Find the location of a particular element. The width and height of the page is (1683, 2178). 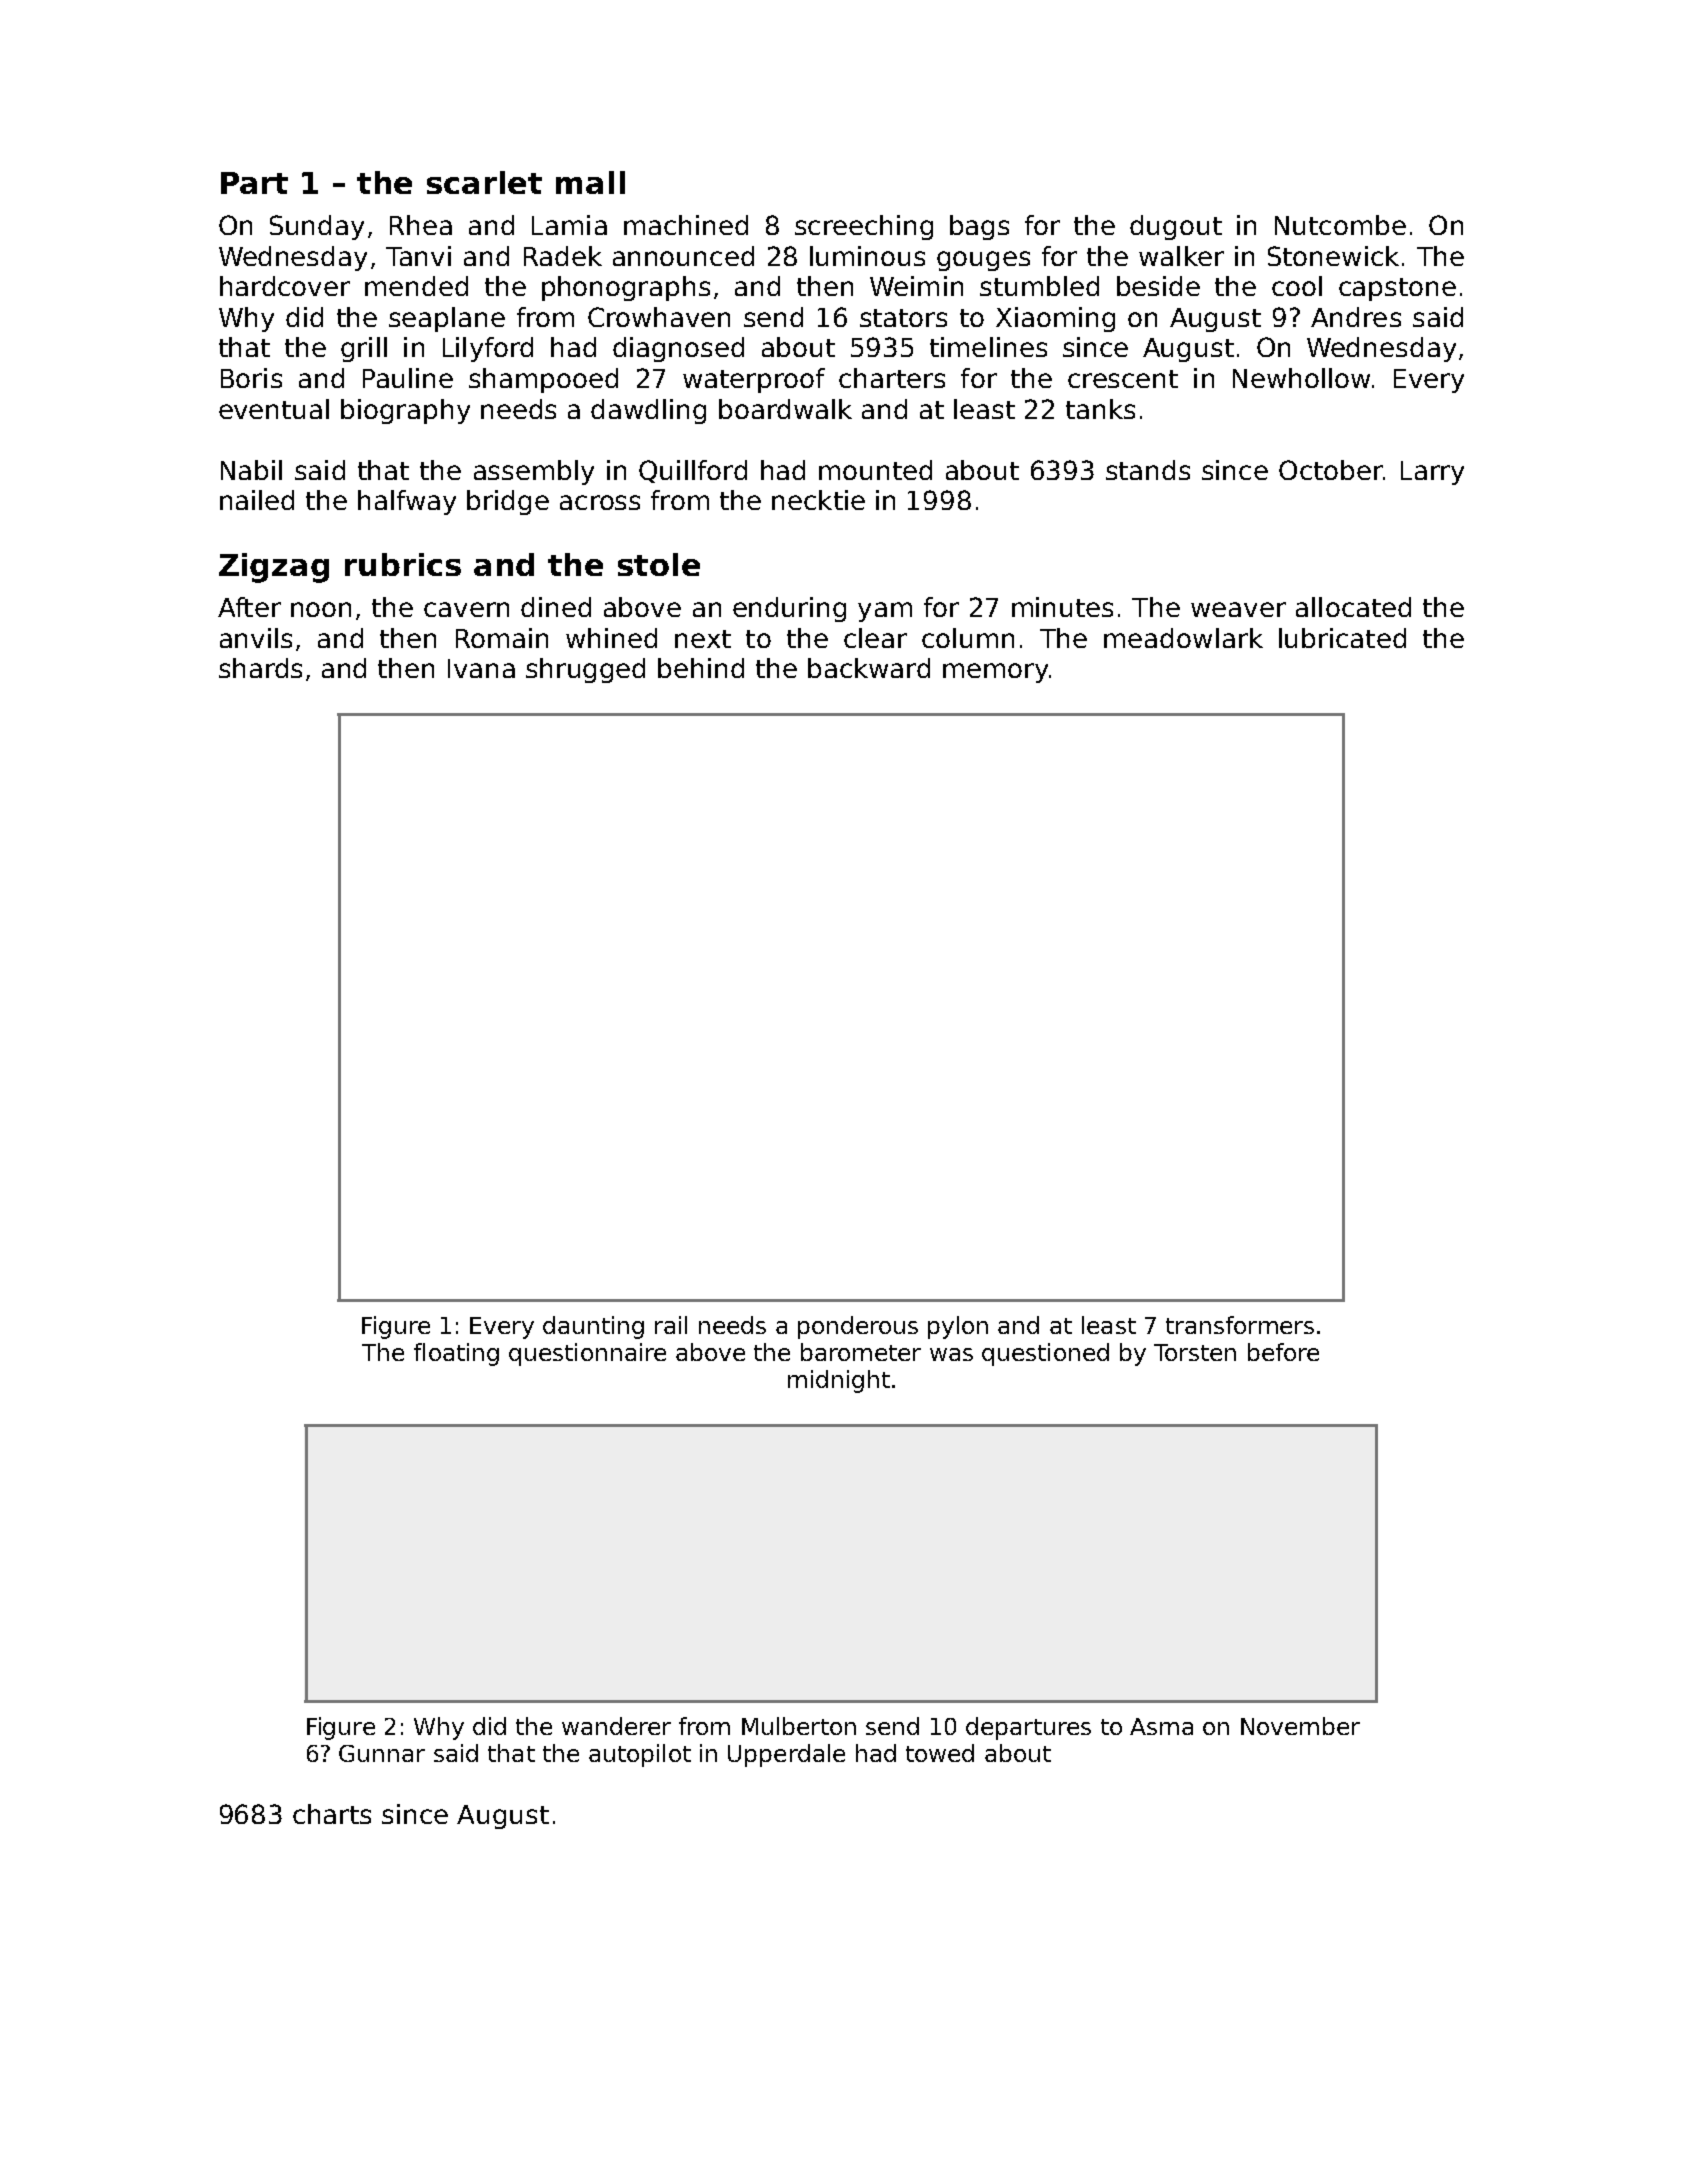

transformers is located at coordinates (1240, 1325).
